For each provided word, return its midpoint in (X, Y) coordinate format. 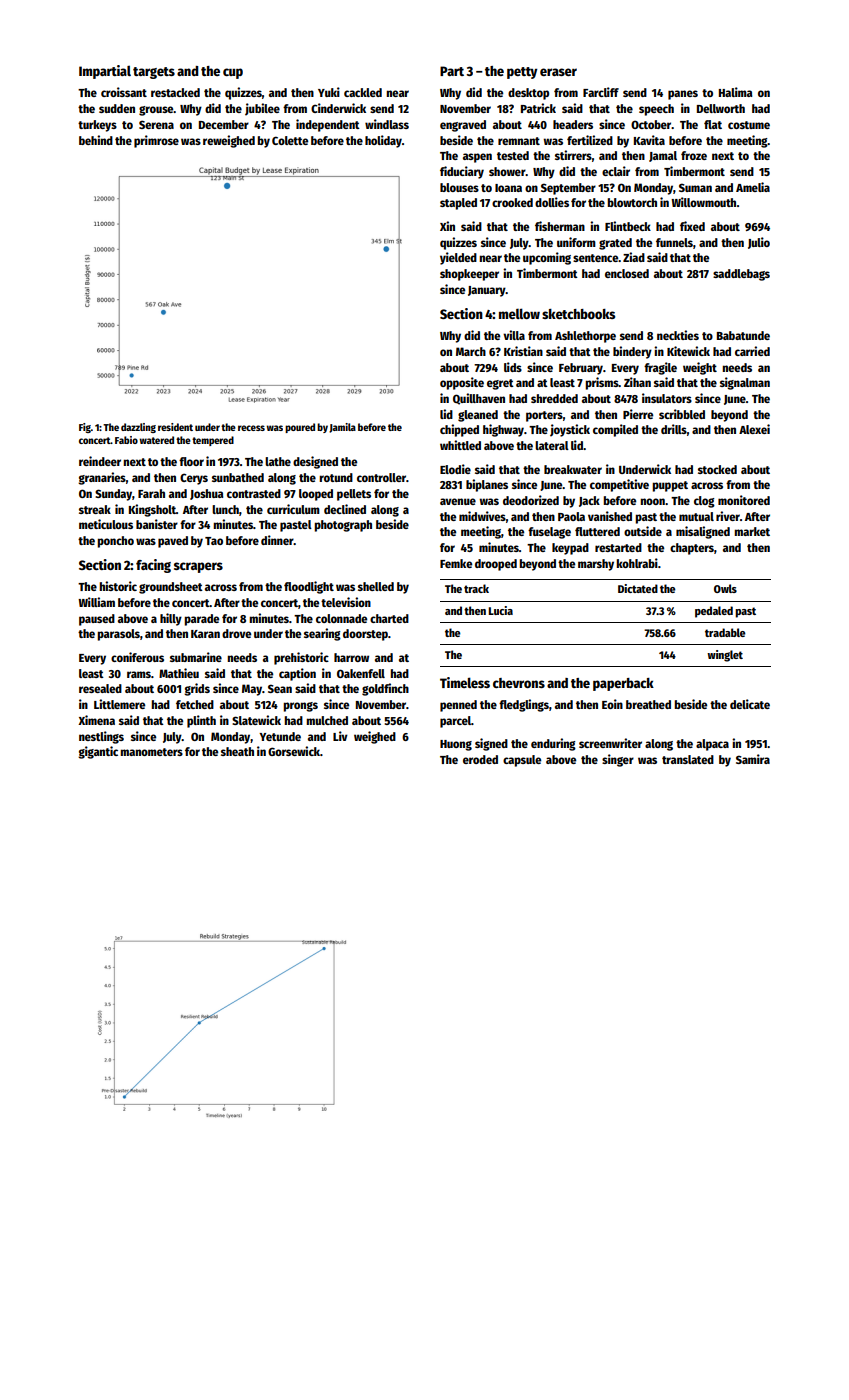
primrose (156, 141)
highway (503, 430)
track (476, 588)
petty (522, 73)
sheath (237, 751)
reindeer (100, 461)
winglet (725, 656)
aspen (477, 158)
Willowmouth (704, 202)
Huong (456, 745)
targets (154, 73)
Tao (214, 541)
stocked (717, 469)
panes (683, 95)
